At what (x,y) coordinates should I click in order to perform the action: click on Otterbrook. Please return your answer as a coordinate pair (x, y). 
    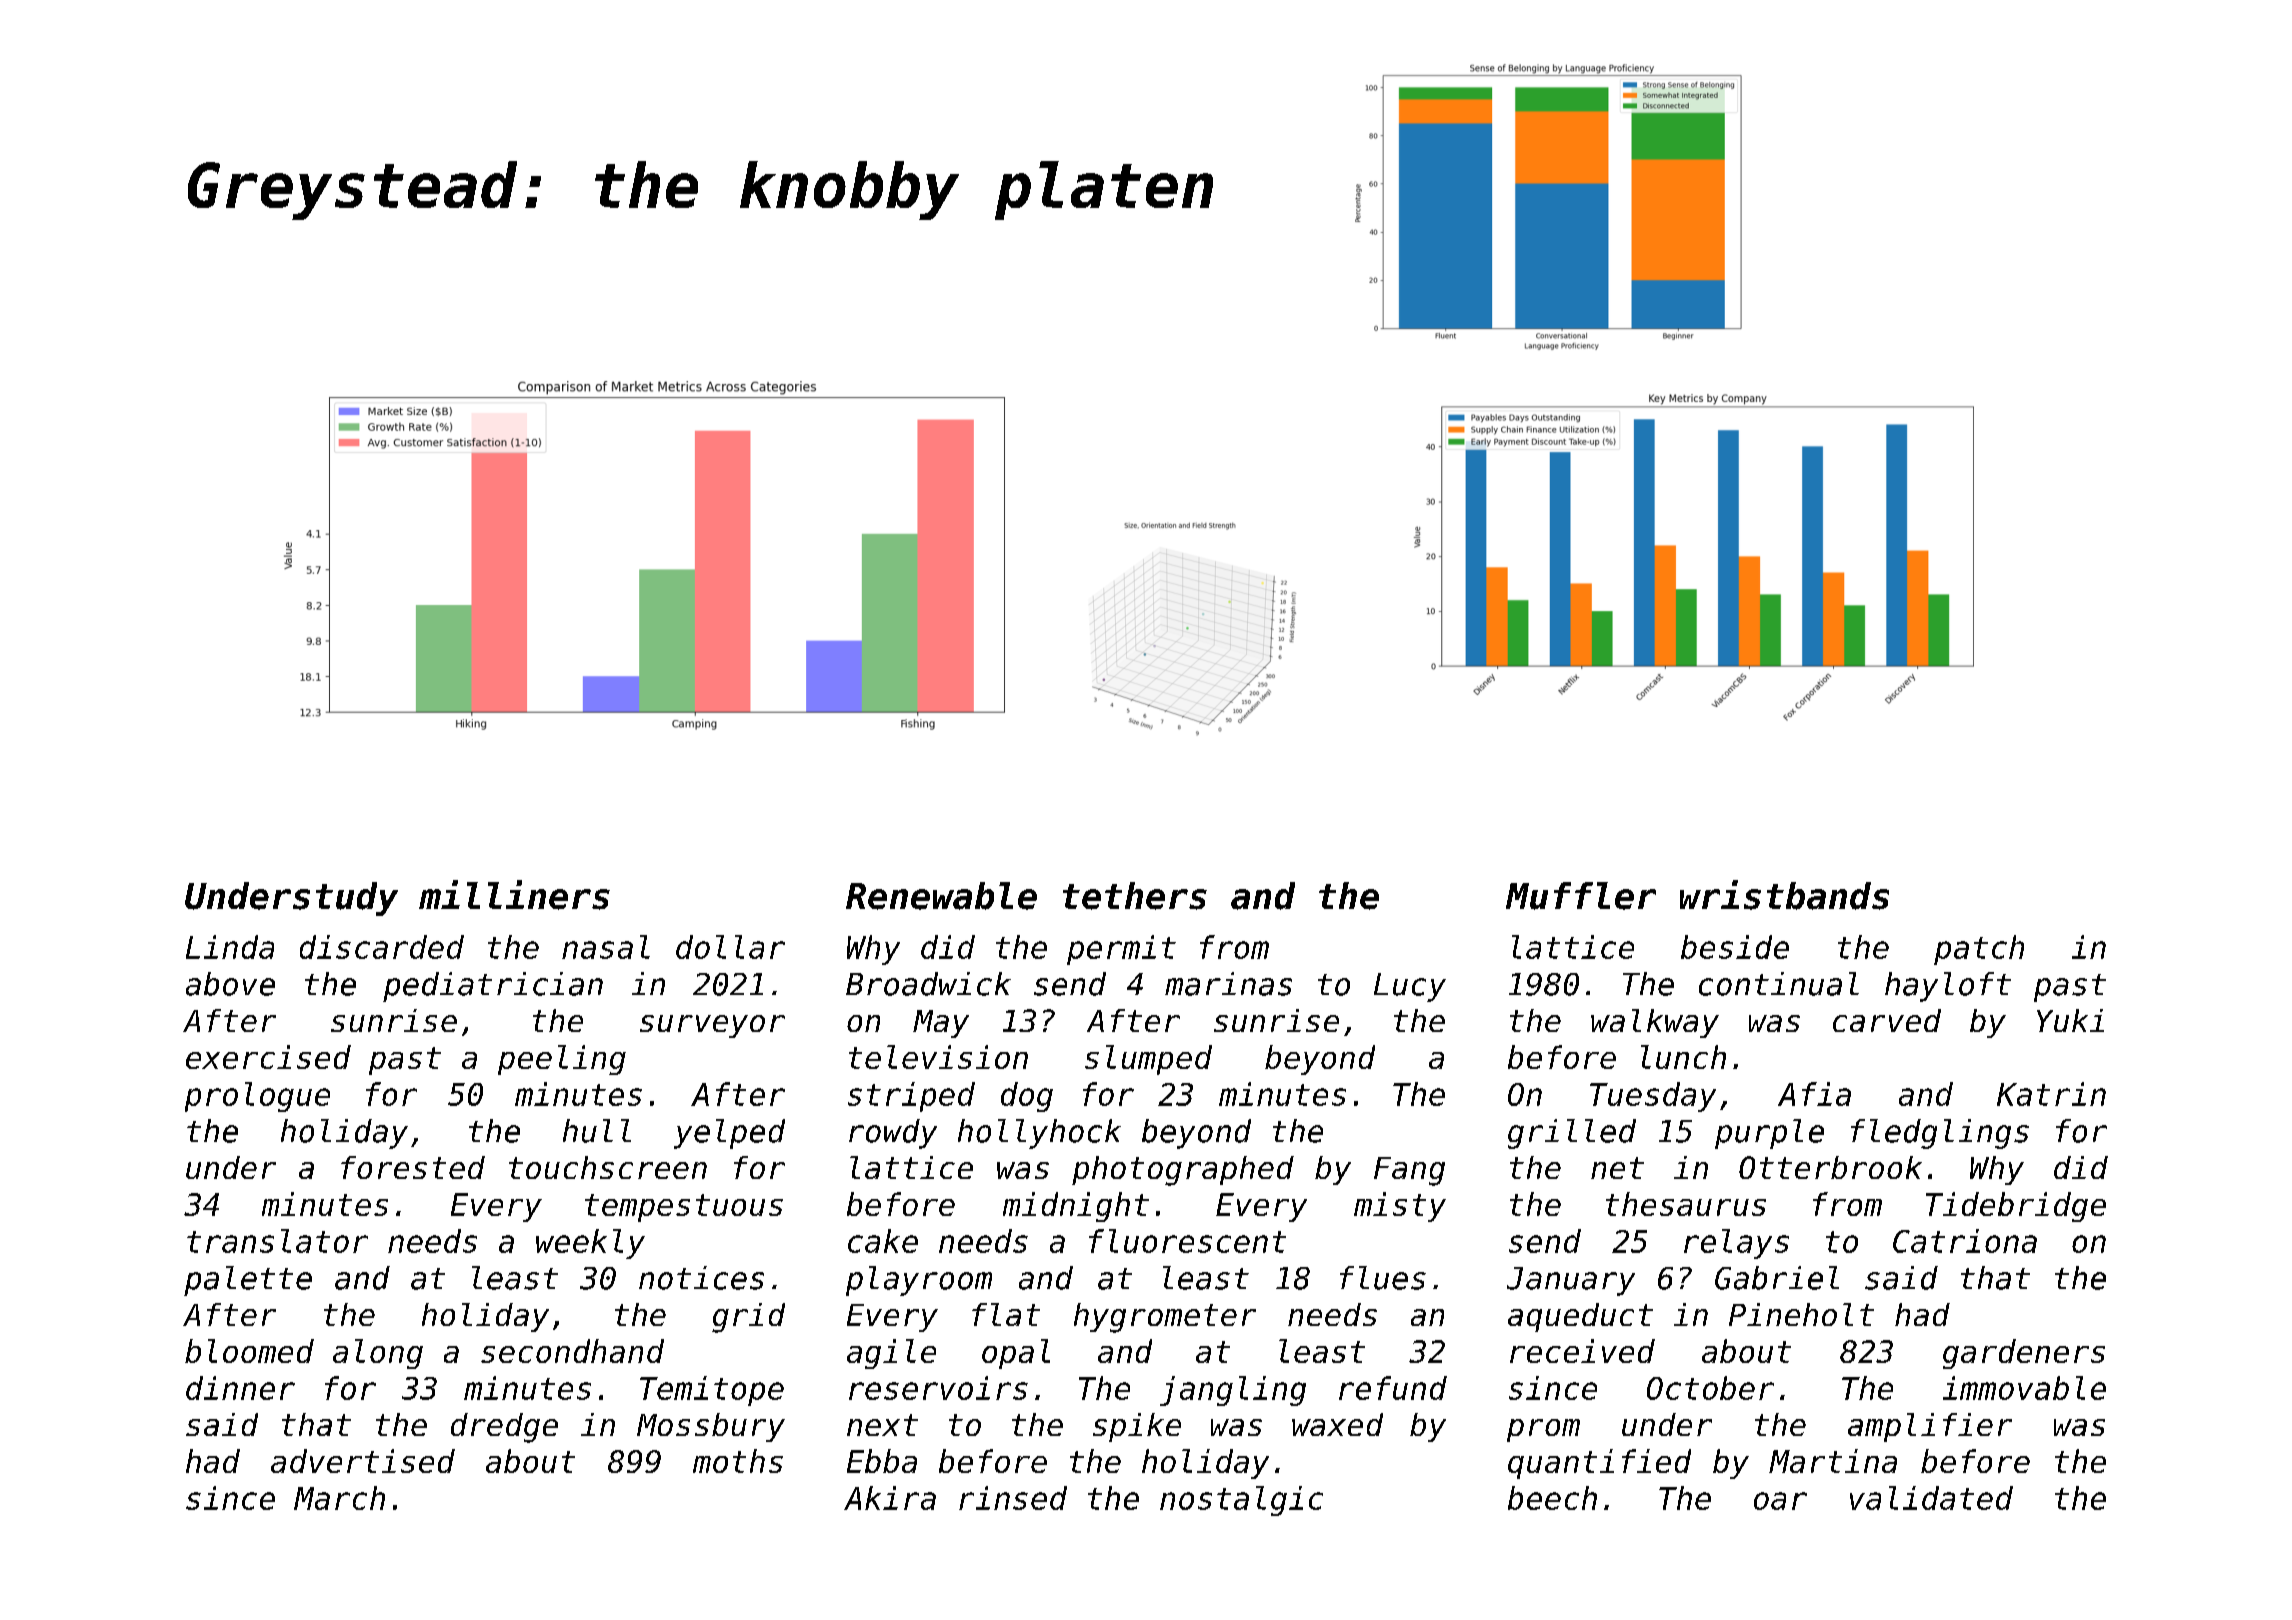
    Looking at the image, I should click on (1830, 1167).
